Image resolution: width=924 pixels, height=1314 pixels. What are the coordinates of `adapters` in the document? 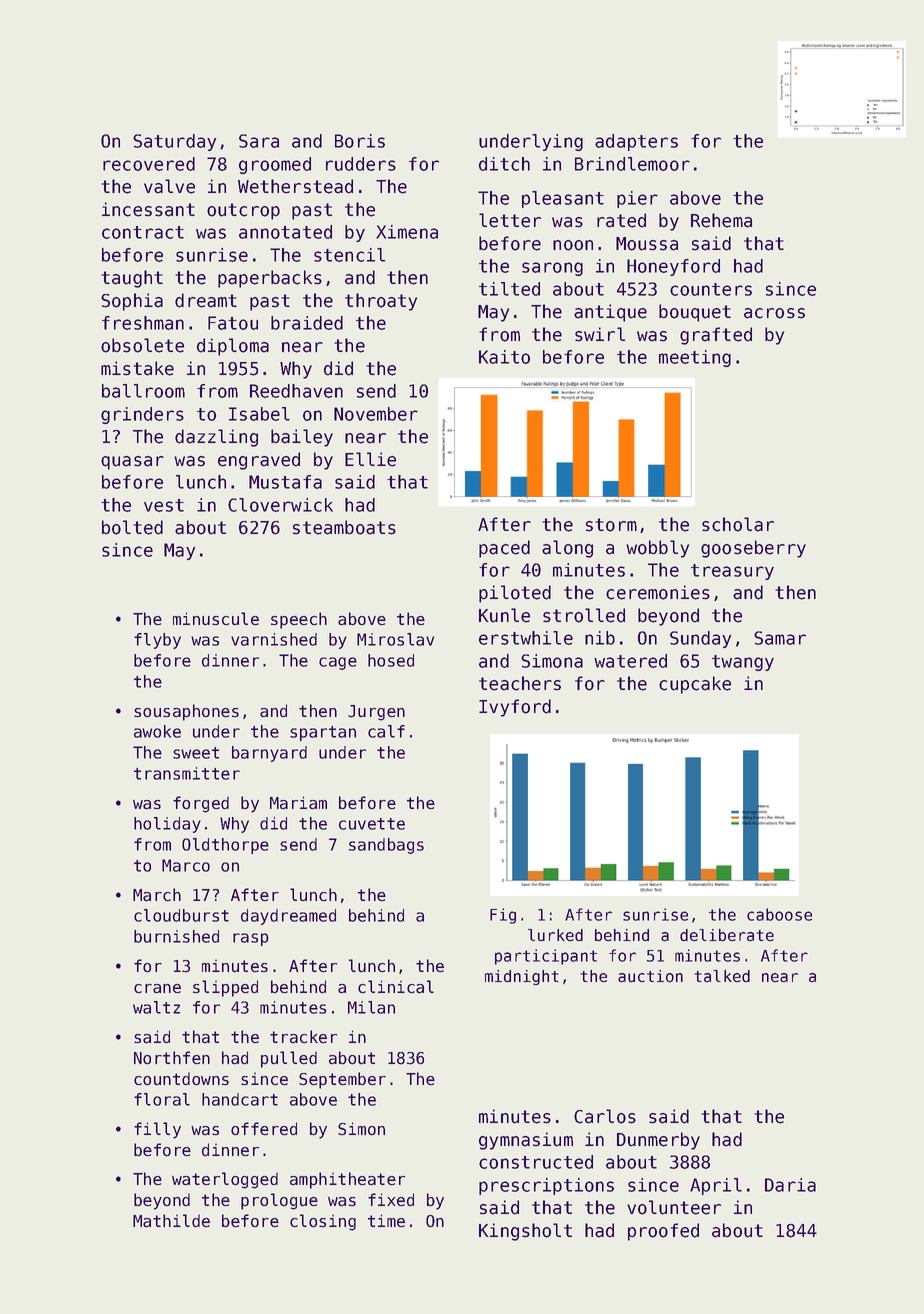 It's located at (636, 142).
